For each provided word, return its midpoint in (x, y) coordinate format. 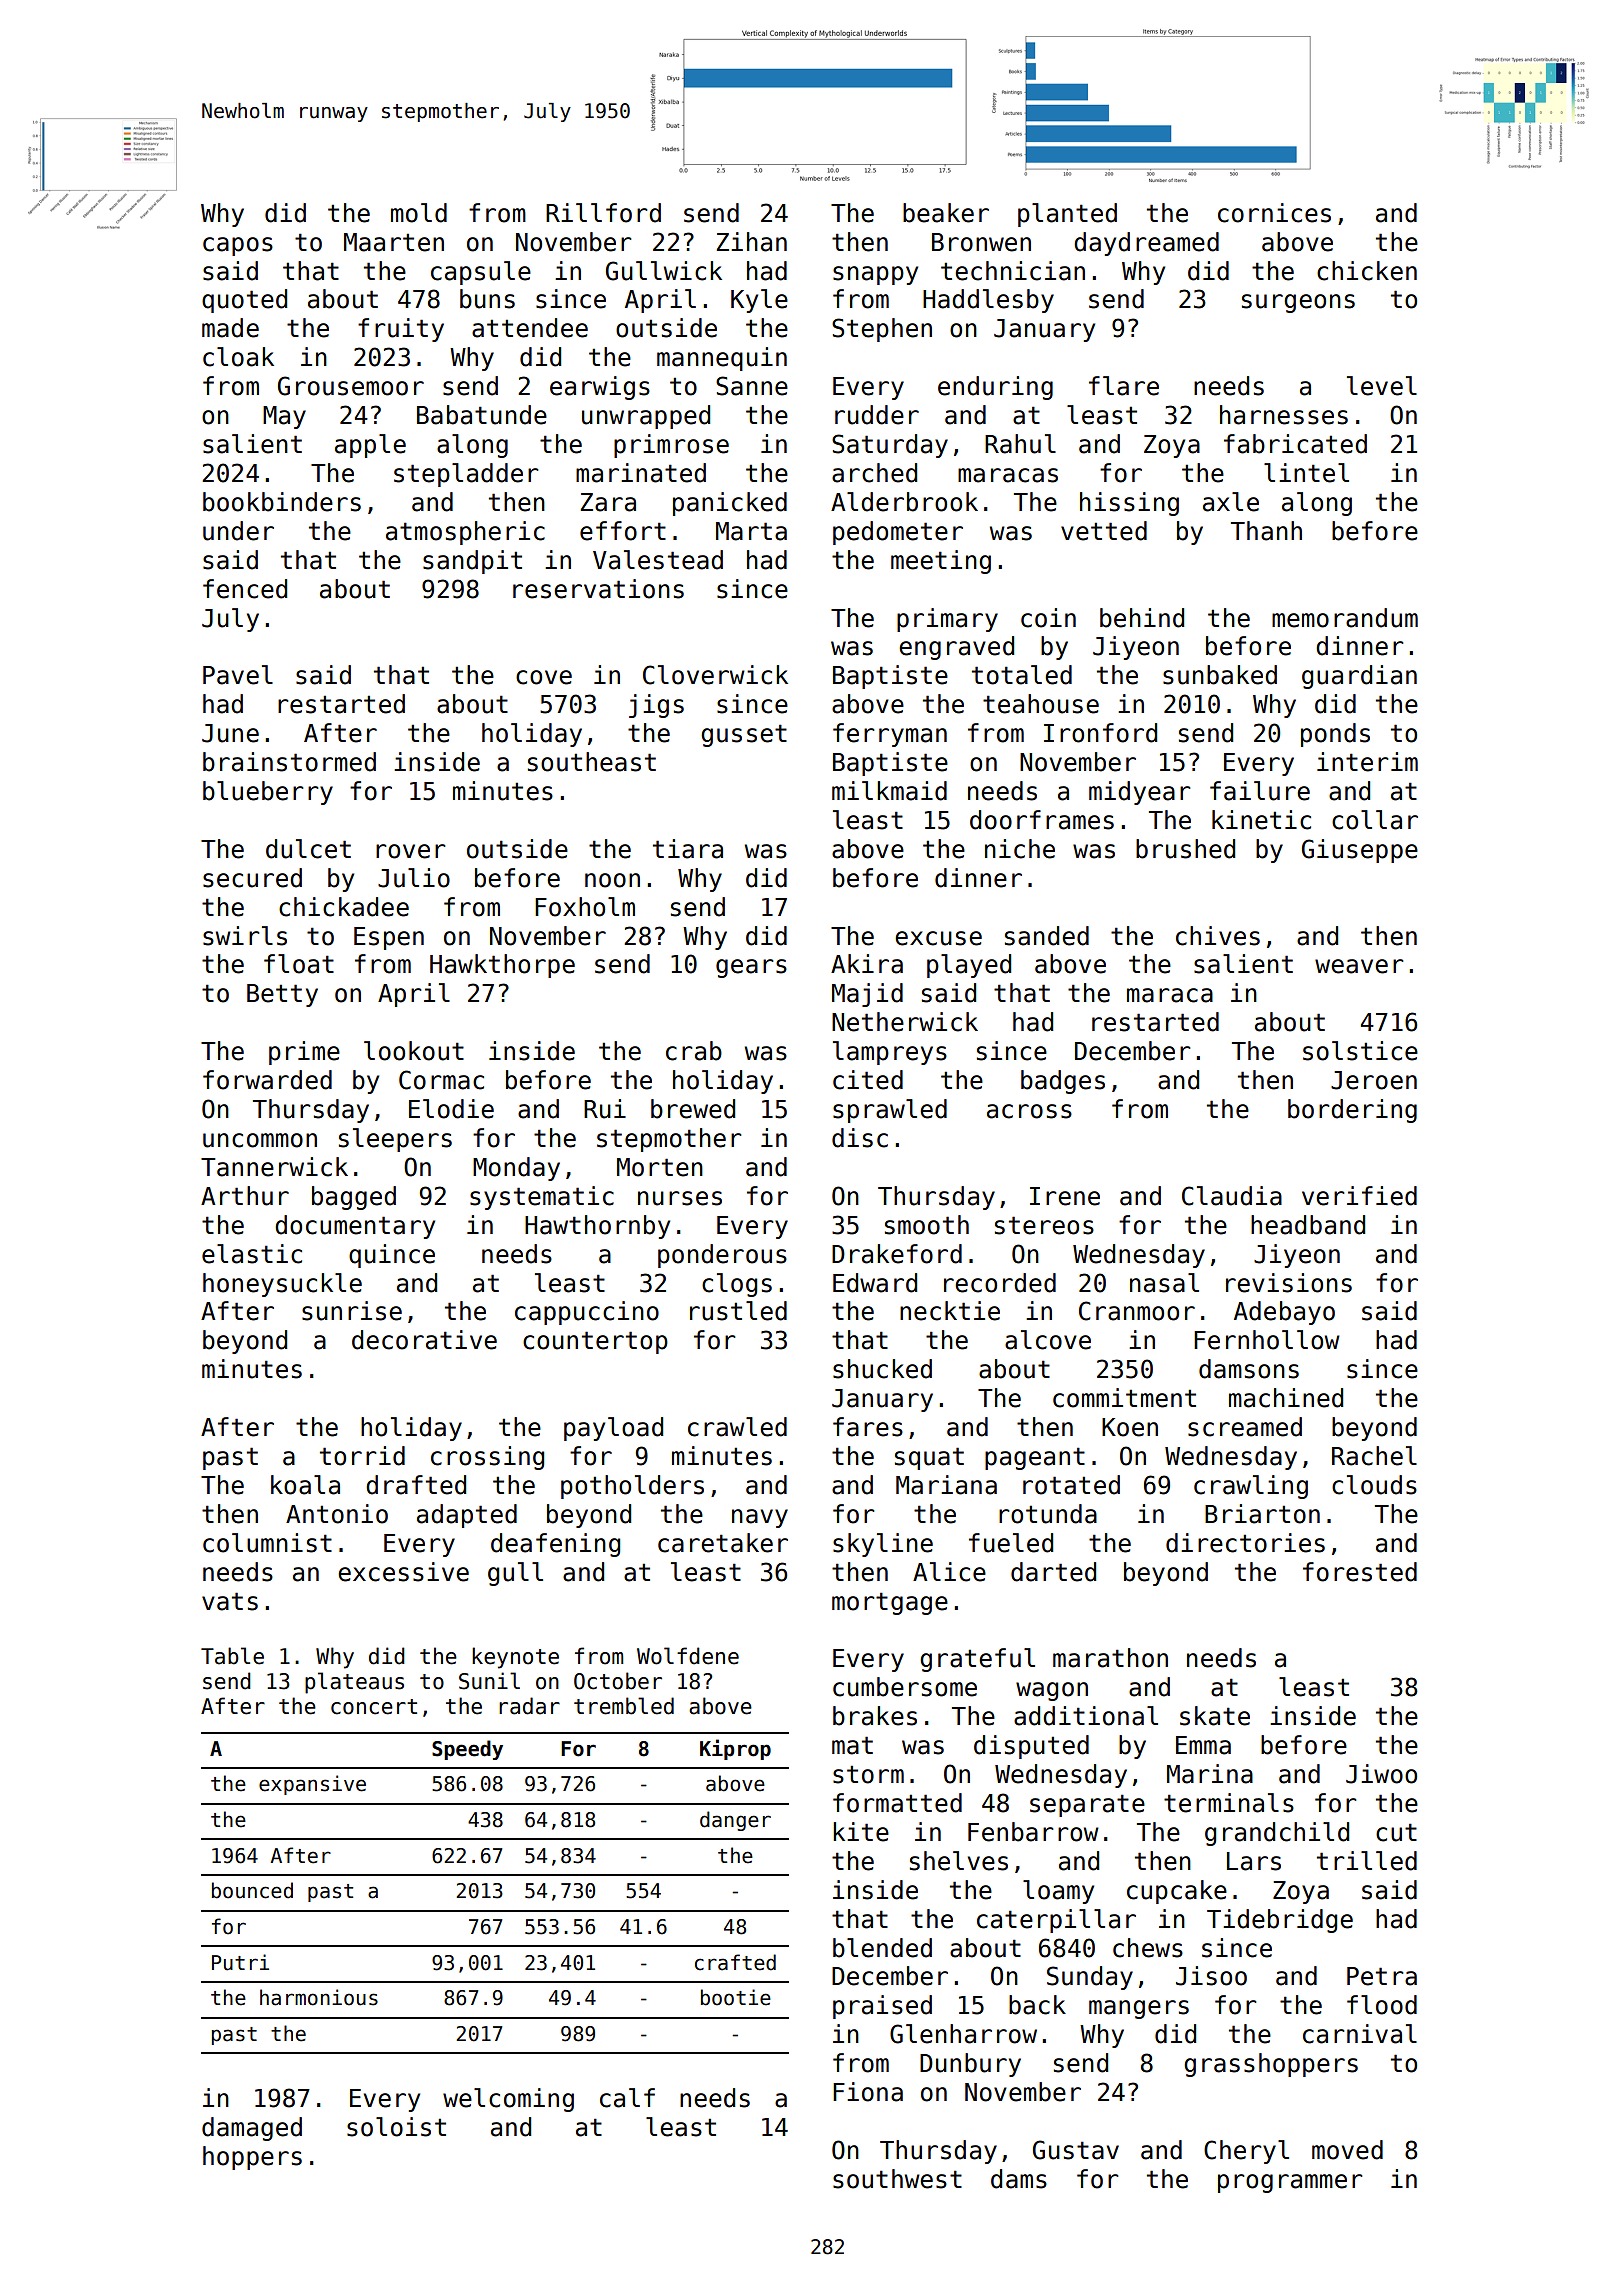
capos (238, 246)
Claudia (1232, 1196)
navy (760, 1518)
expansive (312, 1785)
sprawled (890, 1111)
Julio (414, 878)
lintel (1306, 473)
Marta (751, 531)
